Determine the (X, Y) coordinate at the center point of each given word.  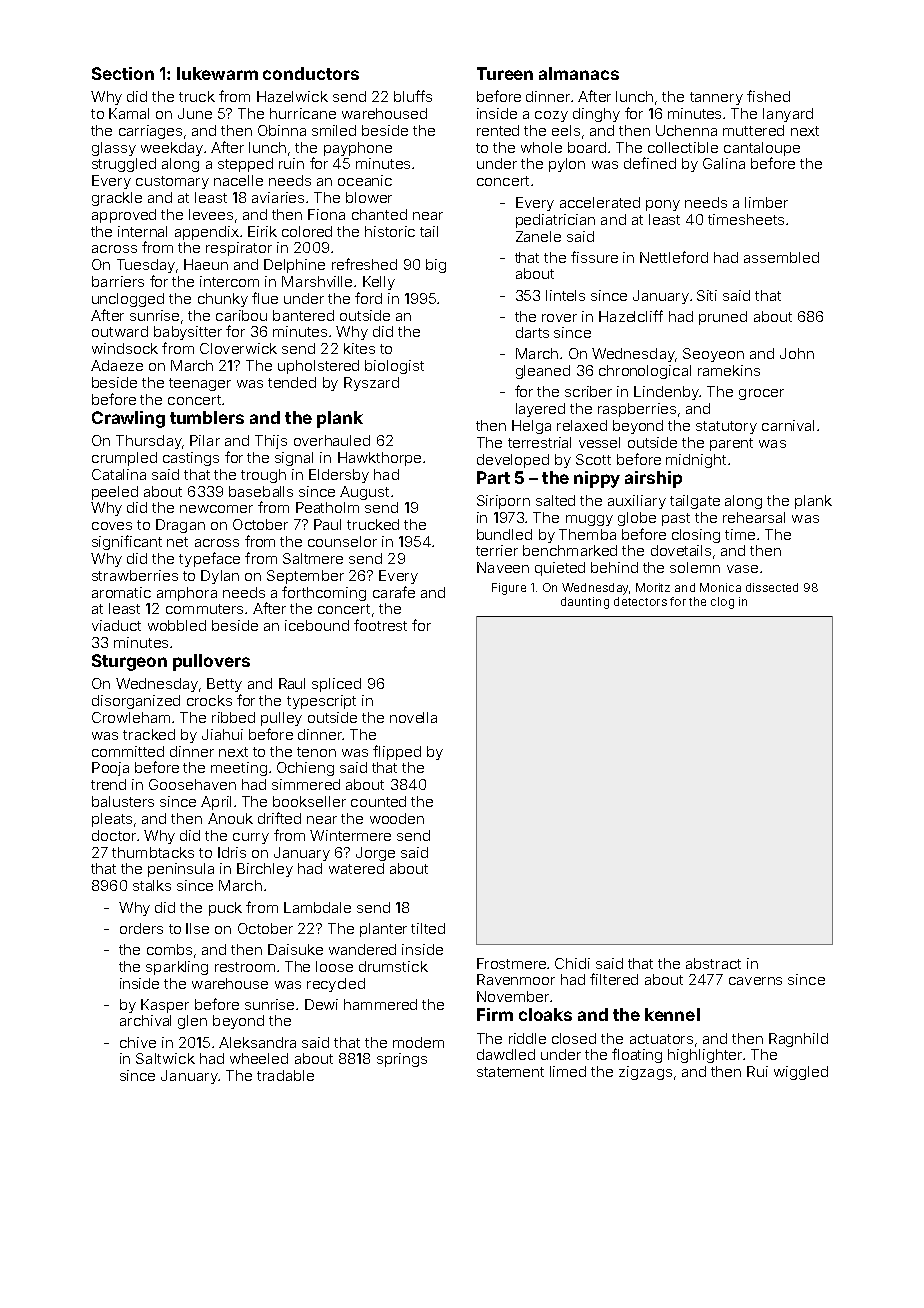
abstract (713, 963)
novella (413, 717)
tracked (149, 734)
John (797, 353)
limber (766, 202)
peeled (115, 493)
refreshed (364, 264)
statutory (726, 427)
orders (141, 928)
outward (120, 331)
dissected (772, 587)
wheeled (259, 1058)
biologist (394, 367)
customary (172, 182)
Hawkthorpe (379, 459)
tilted (428, 928)
